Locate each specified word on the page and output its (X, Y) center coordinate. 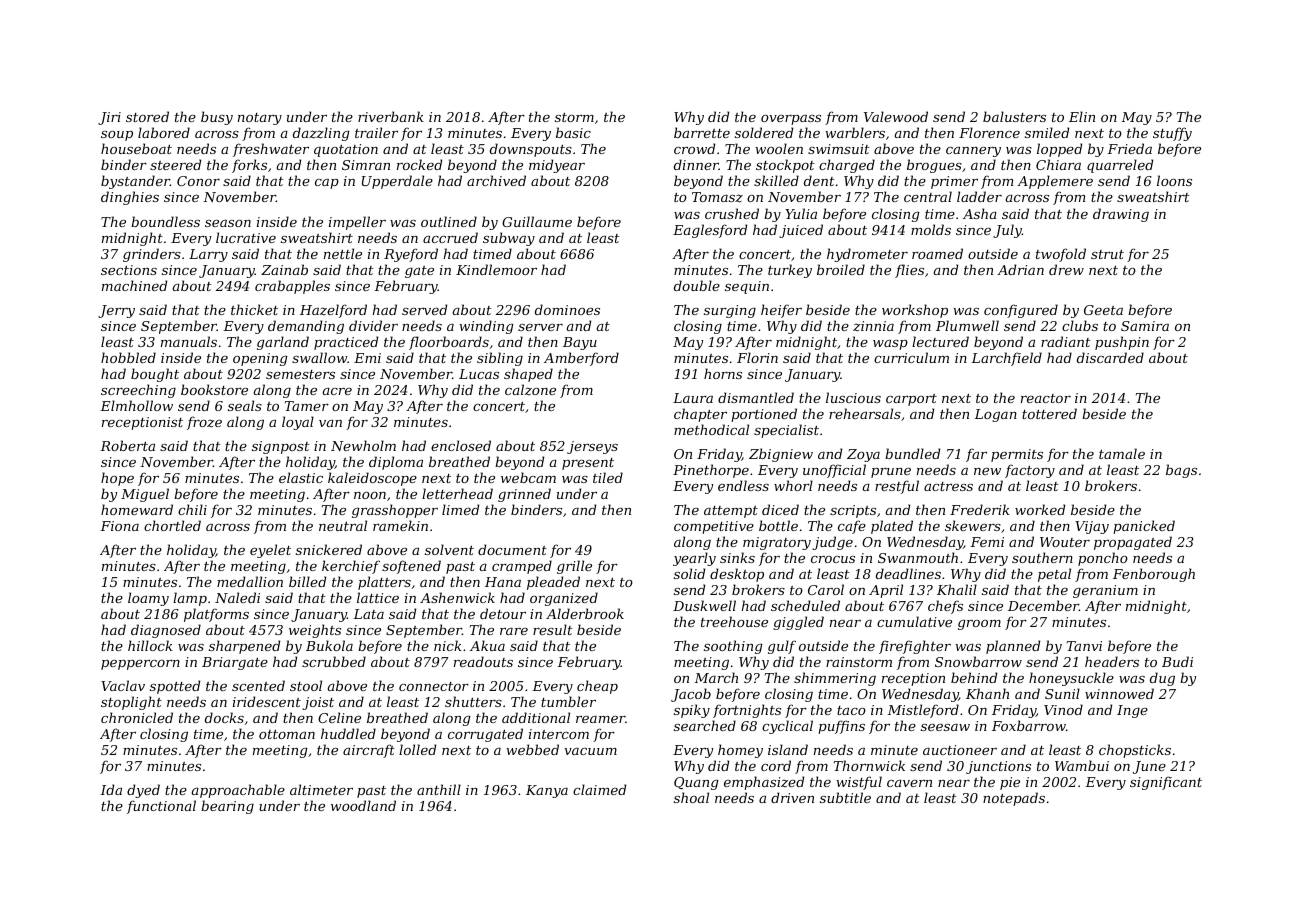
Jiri (109, 118)
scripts (853, 511)
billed (307, 581)
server (540, 327)
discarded (1110, 357)
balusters (1014, 116)
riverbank (391, 116)
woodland (363, 805)
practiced (346, 343)
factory (1030, 471)
